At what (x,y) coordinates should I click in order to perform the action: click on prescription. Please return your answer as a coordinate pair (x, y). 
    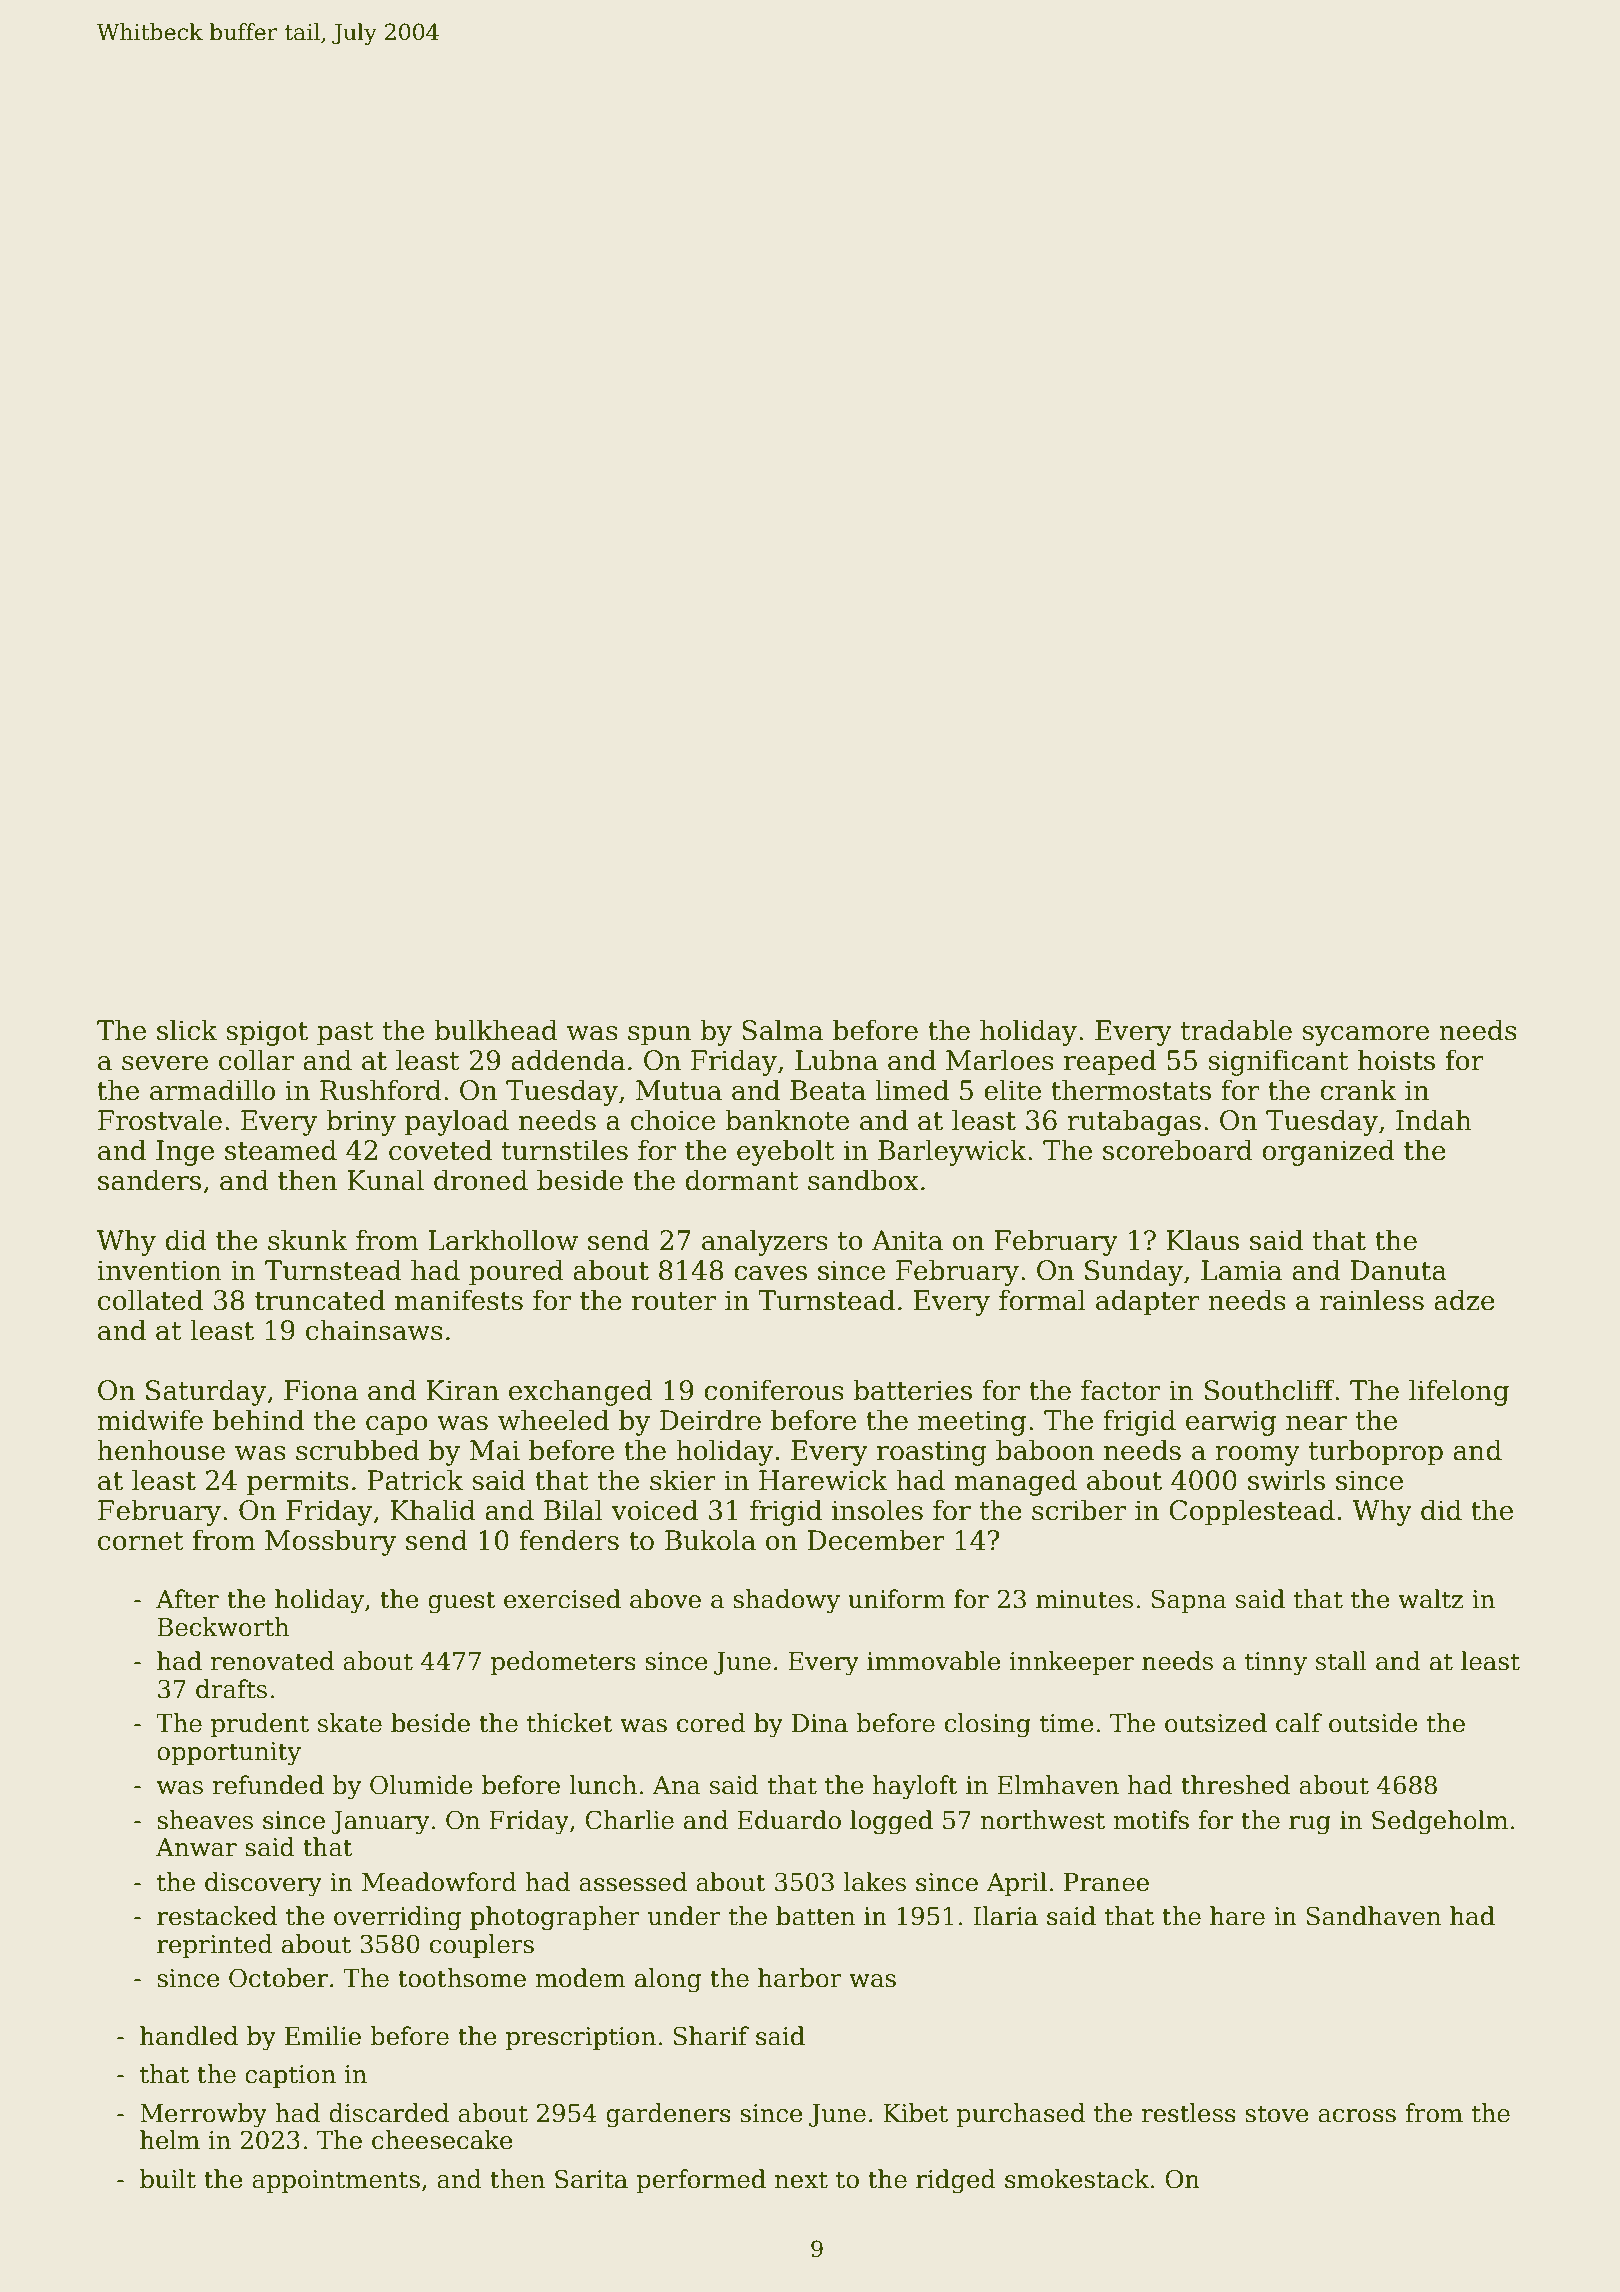
    Looking at the image, I should click on (581, 2038).
